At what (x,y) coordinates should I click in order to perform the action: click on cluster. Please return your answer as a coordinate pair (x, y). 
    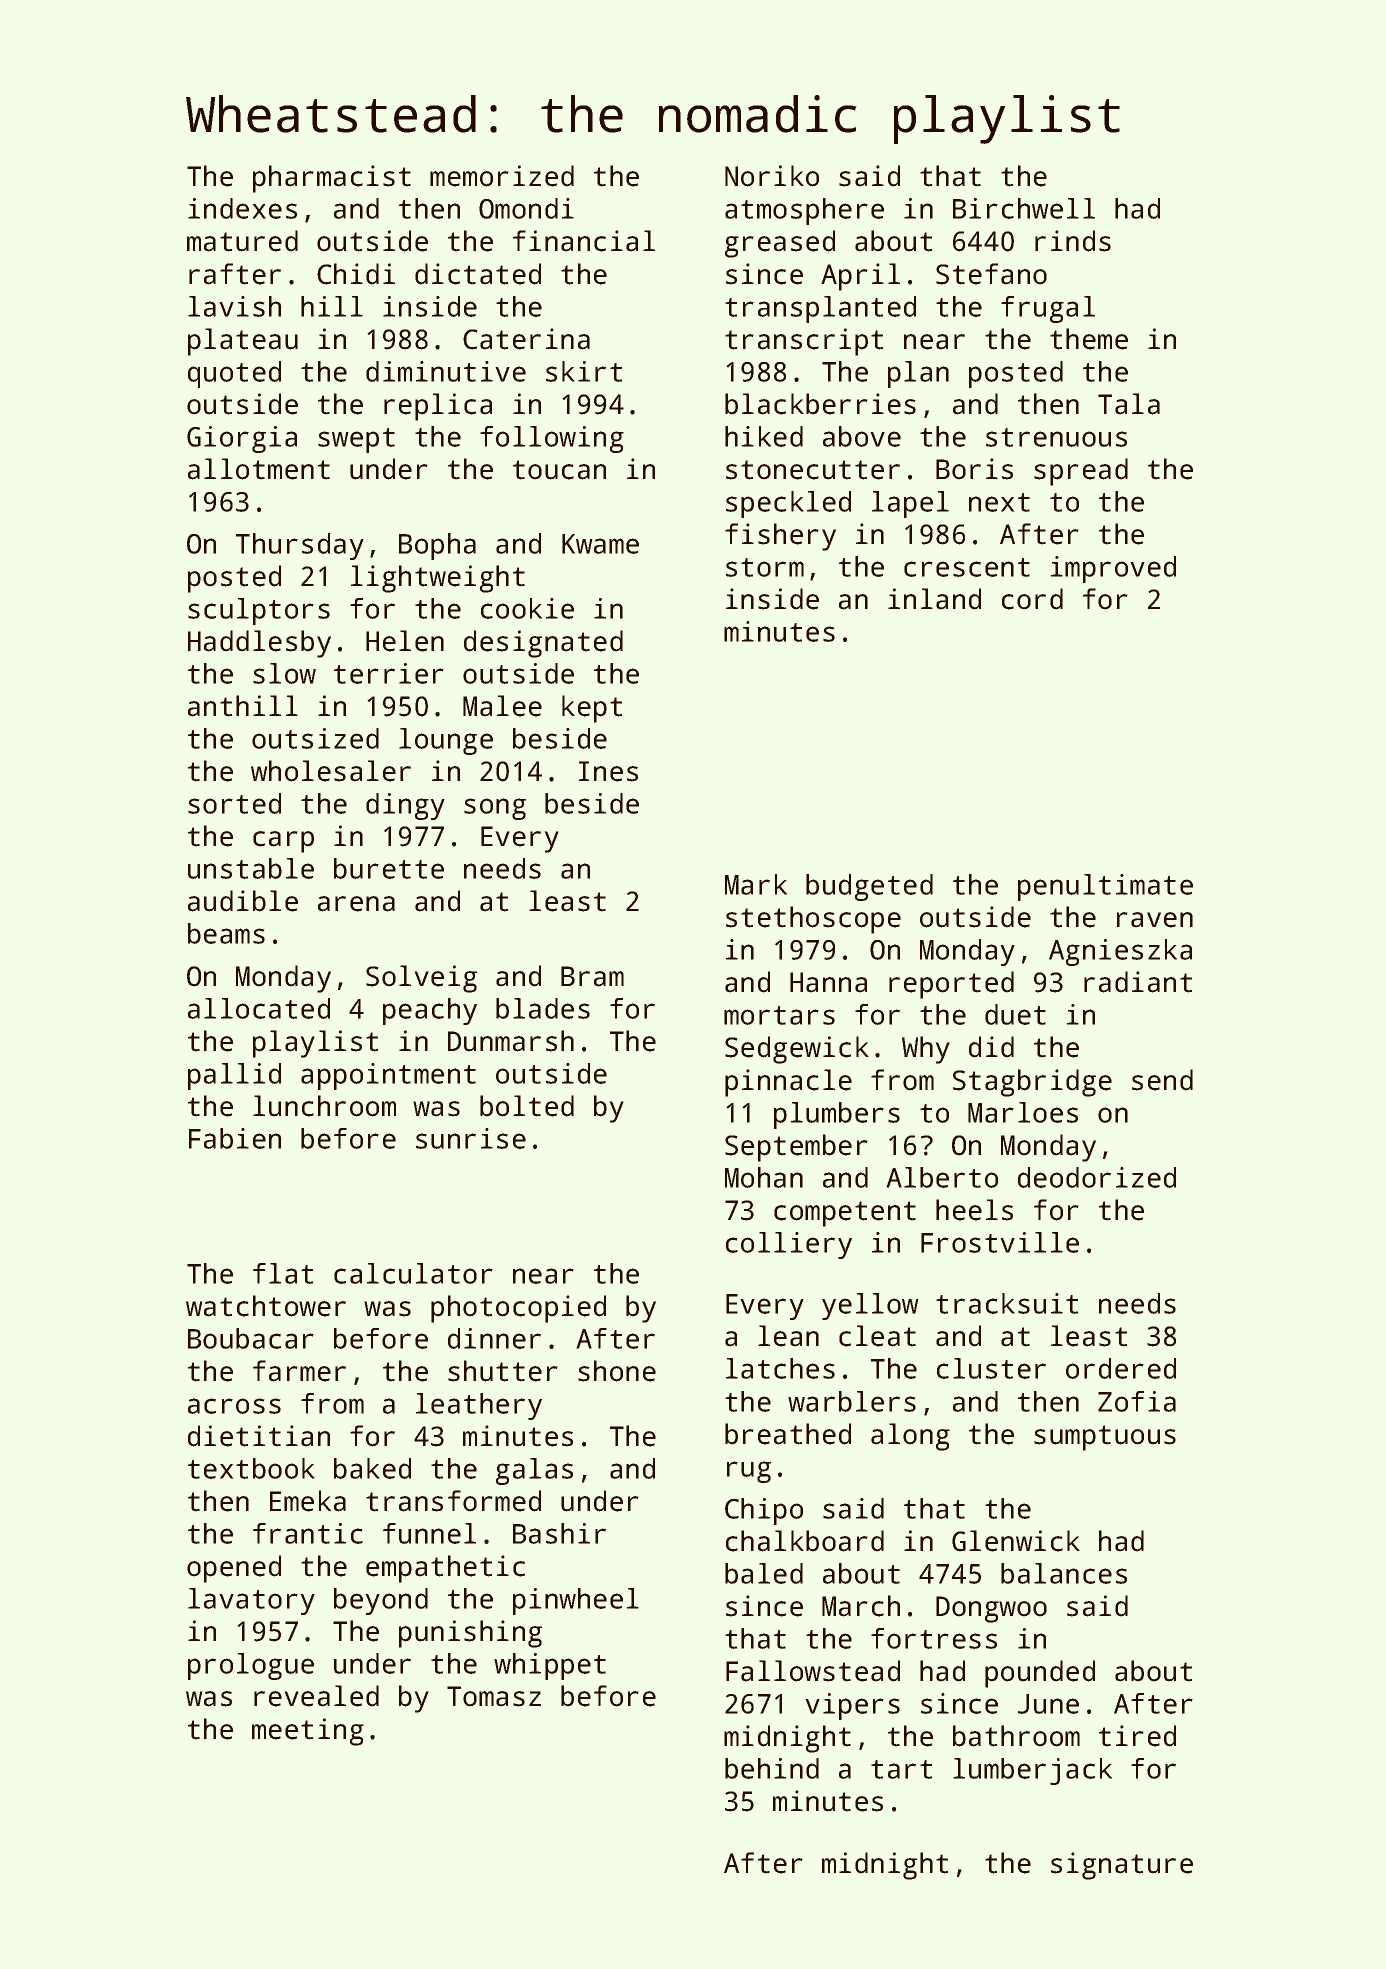
    Looking at the image, I should click on (991, 1368).
